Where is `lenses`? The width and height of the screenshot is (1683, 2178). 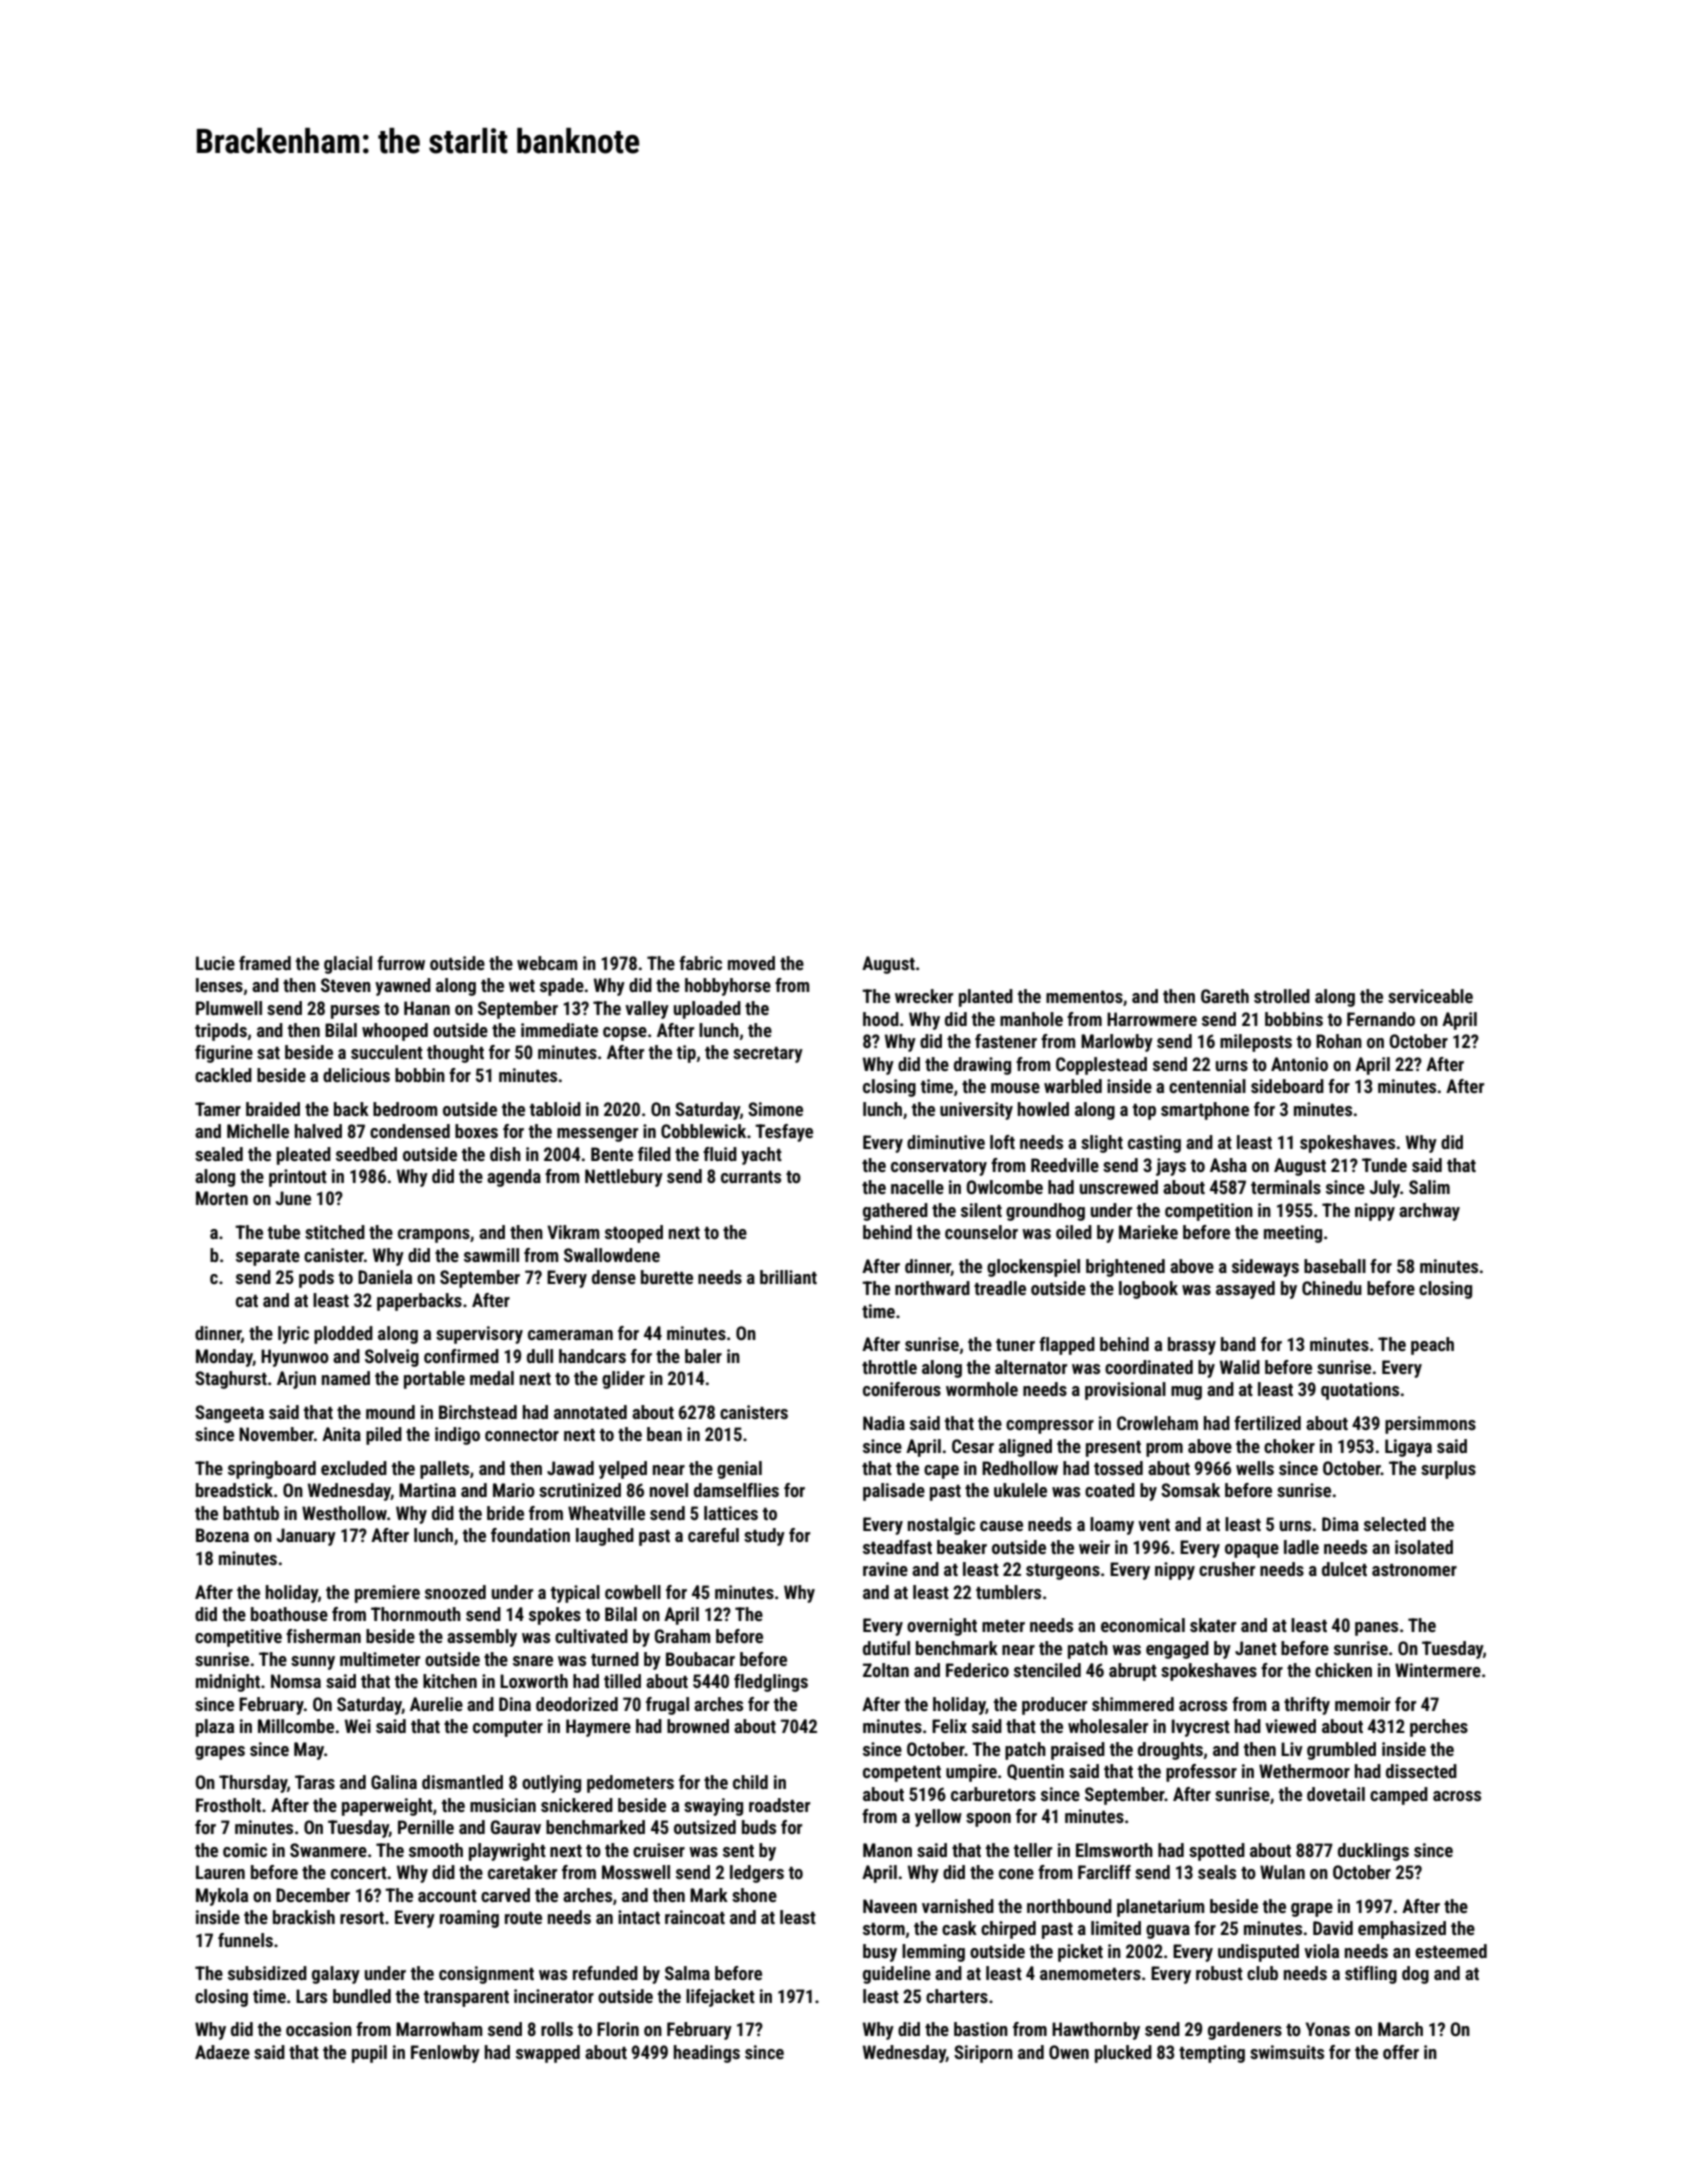
lenses is located at coordinates (219, 985).
